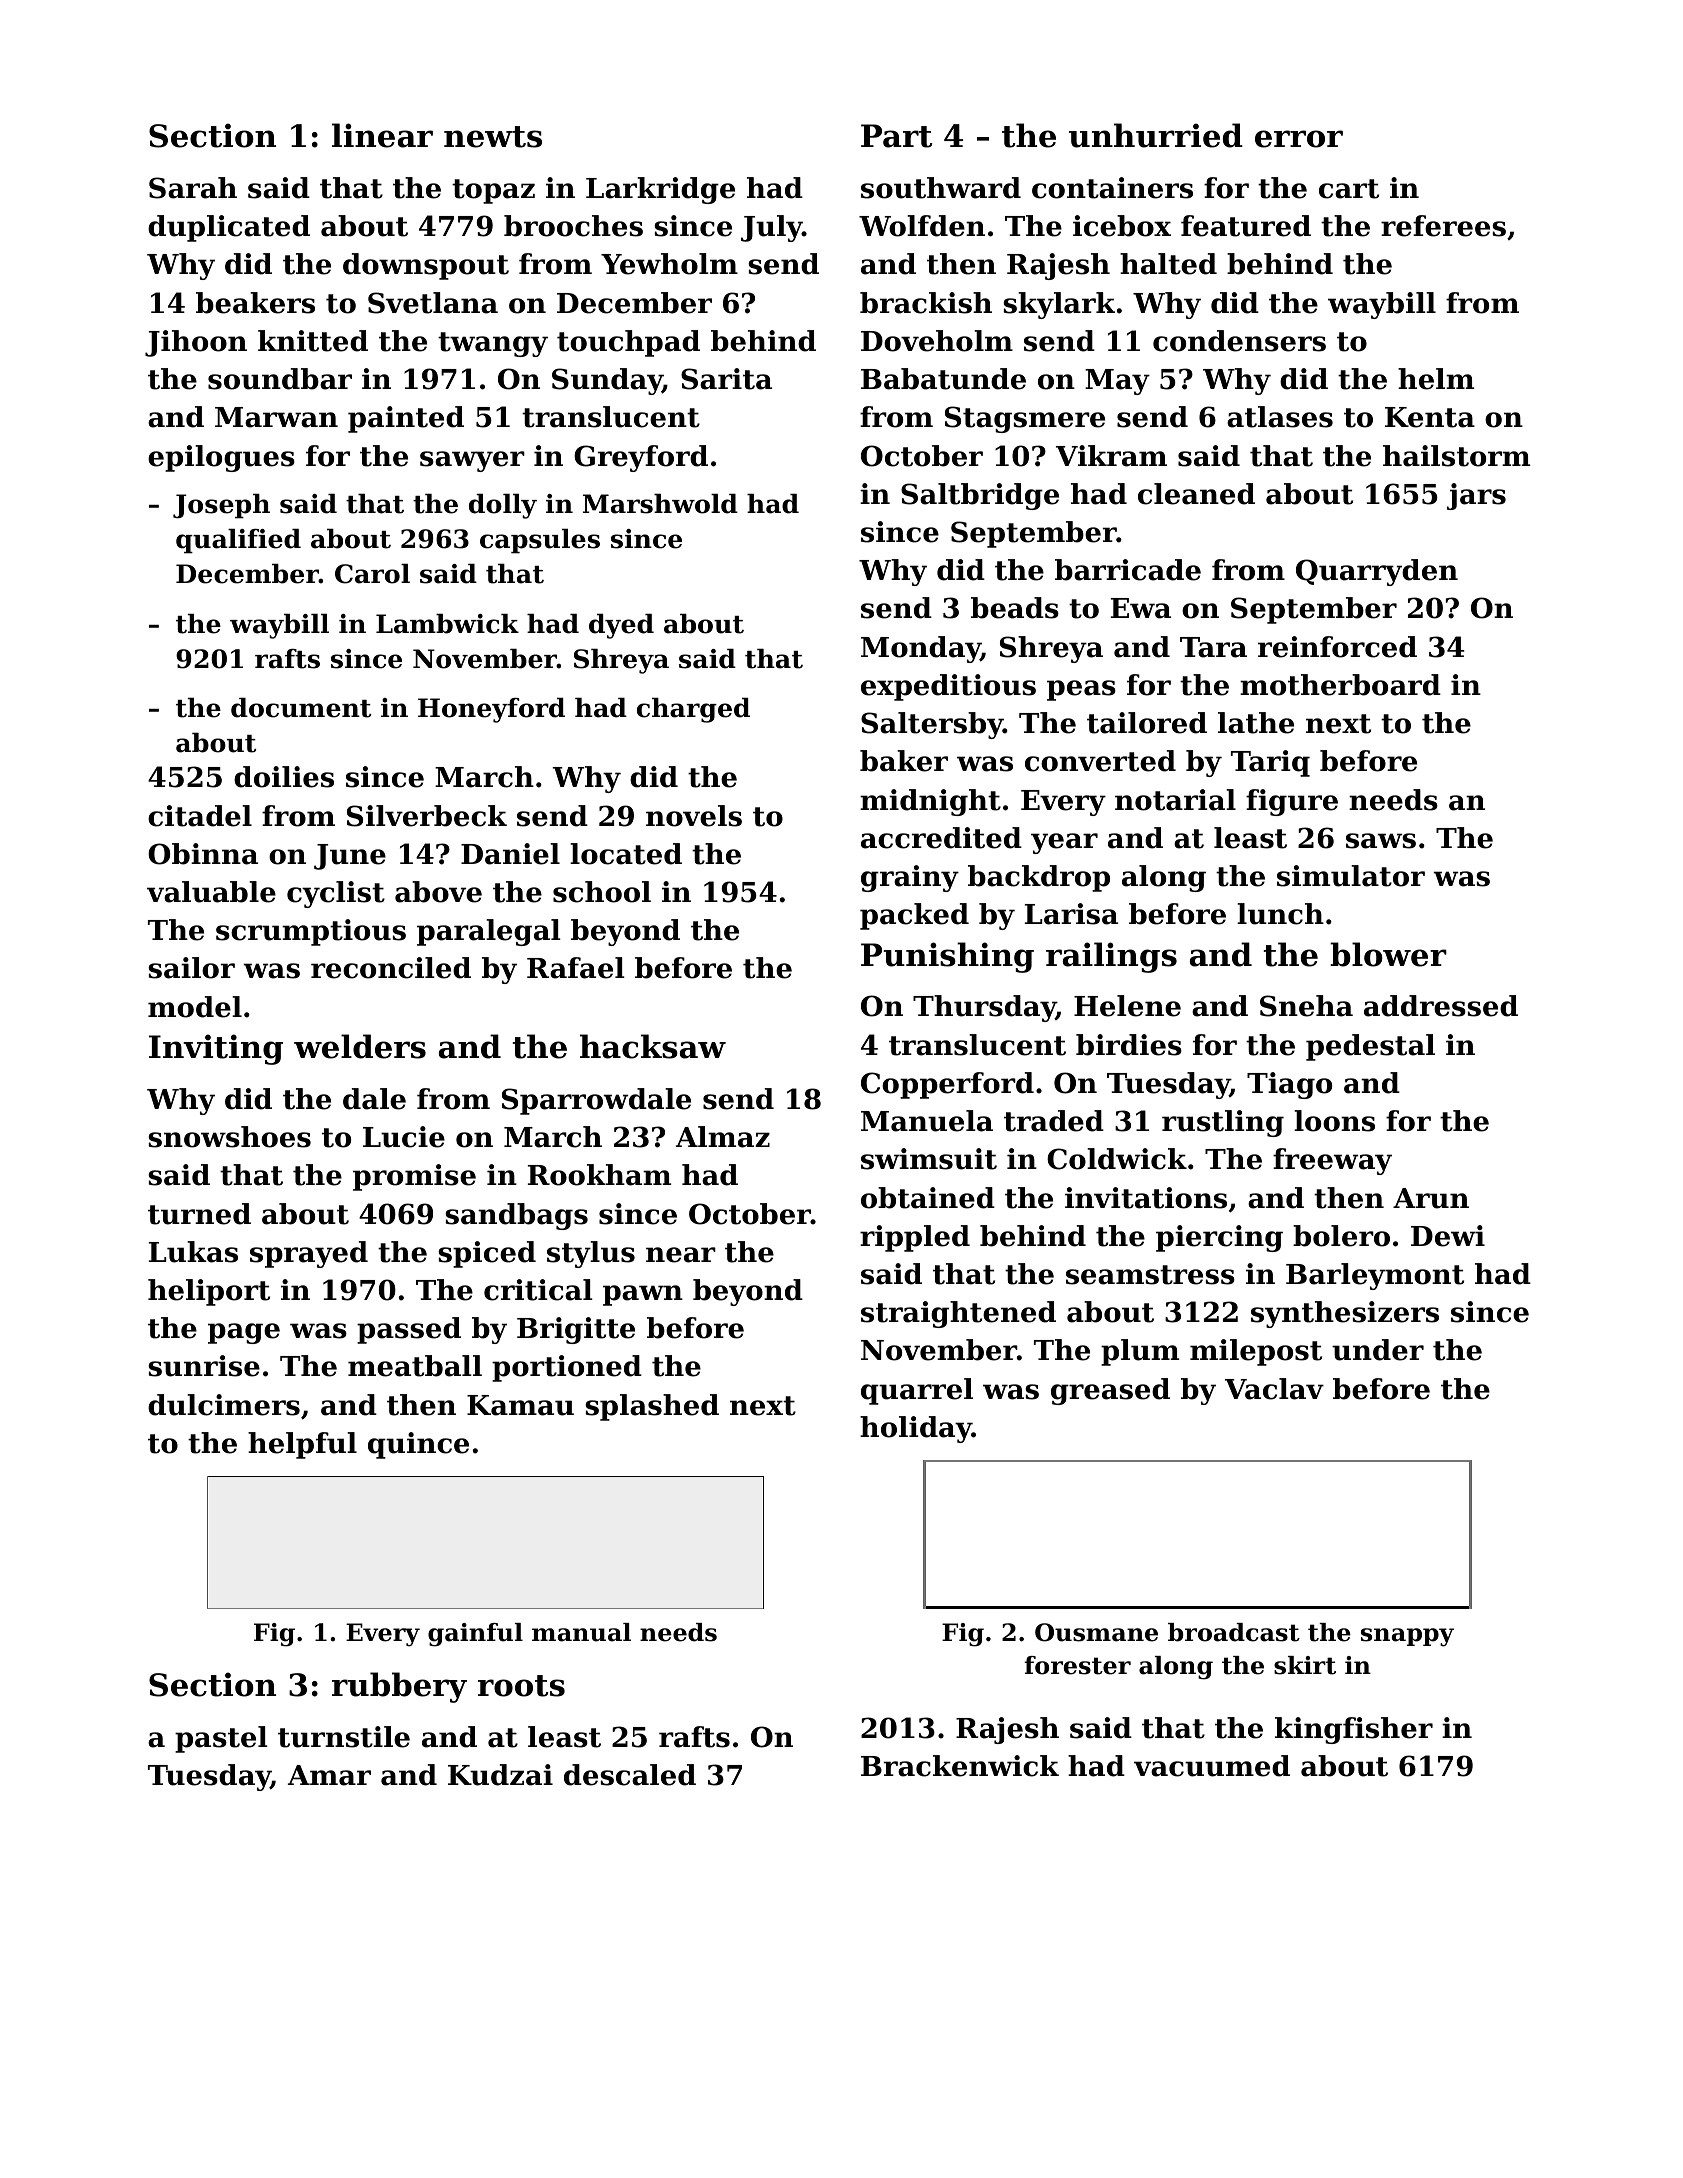 The width and height of the image is (1683, 2178). I want to click on rubbery, so click(399, 1687).
